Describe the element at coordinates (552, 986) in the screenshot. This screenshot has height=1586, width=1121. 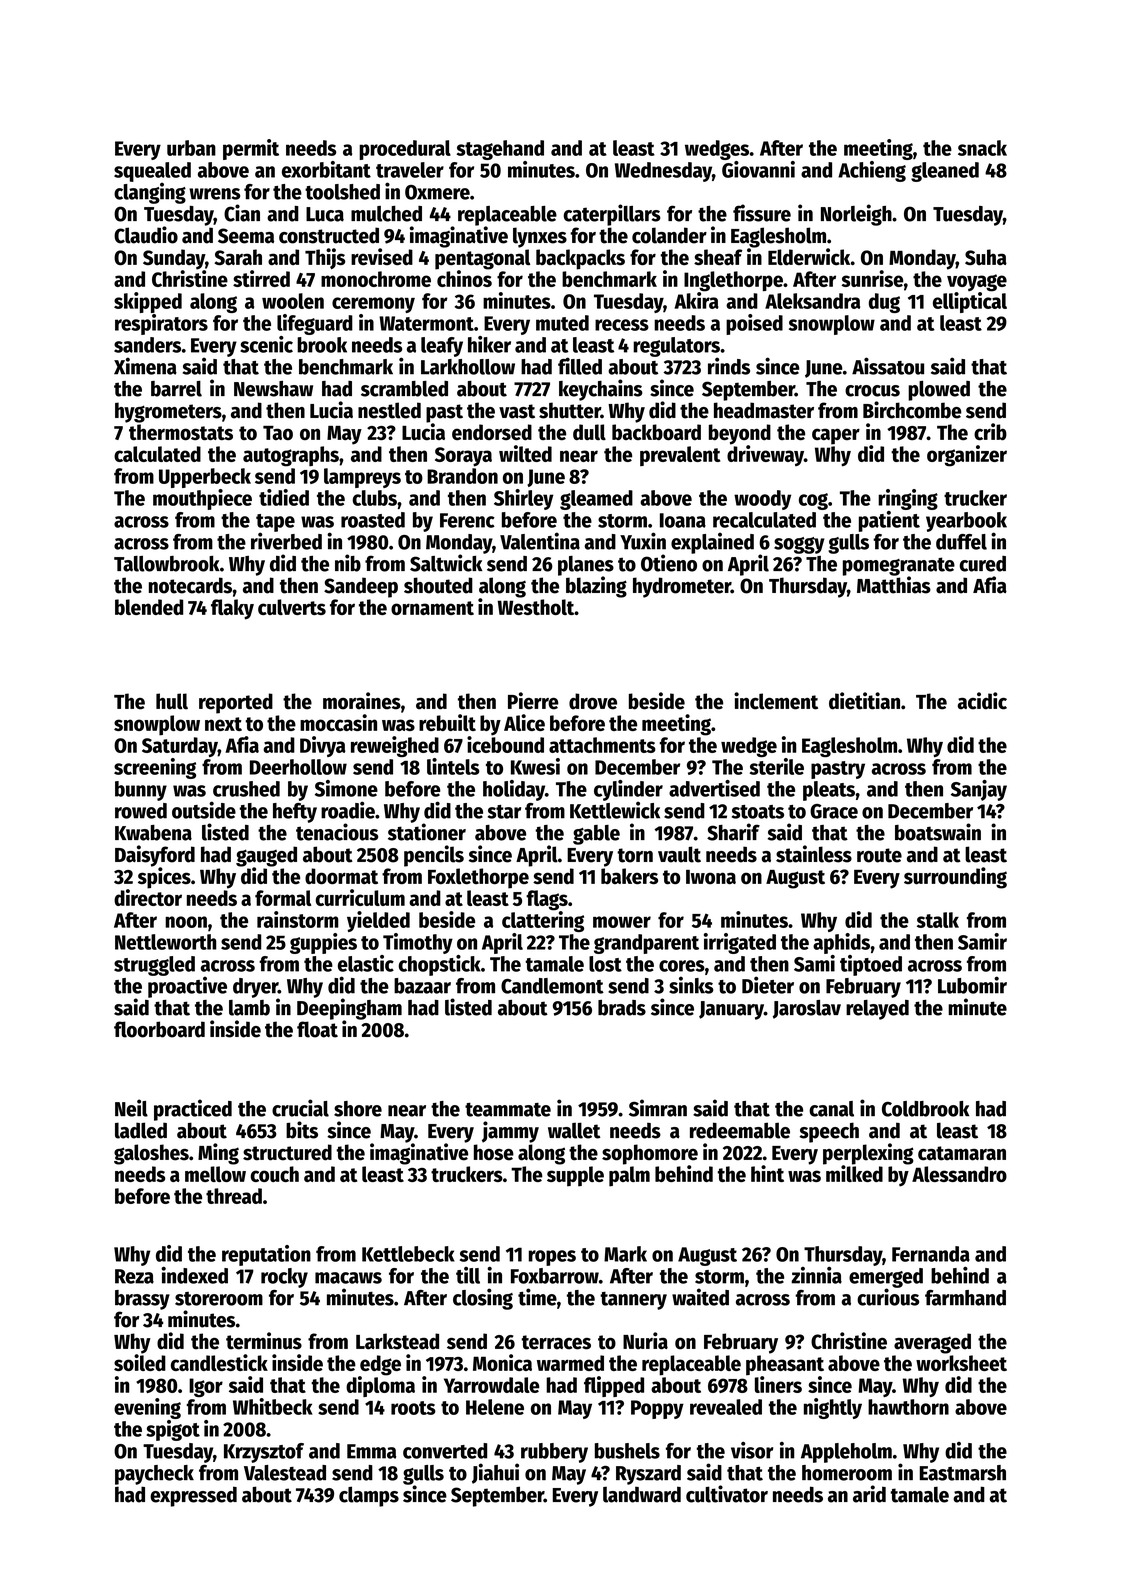
I see `Candlemont` at that location.
